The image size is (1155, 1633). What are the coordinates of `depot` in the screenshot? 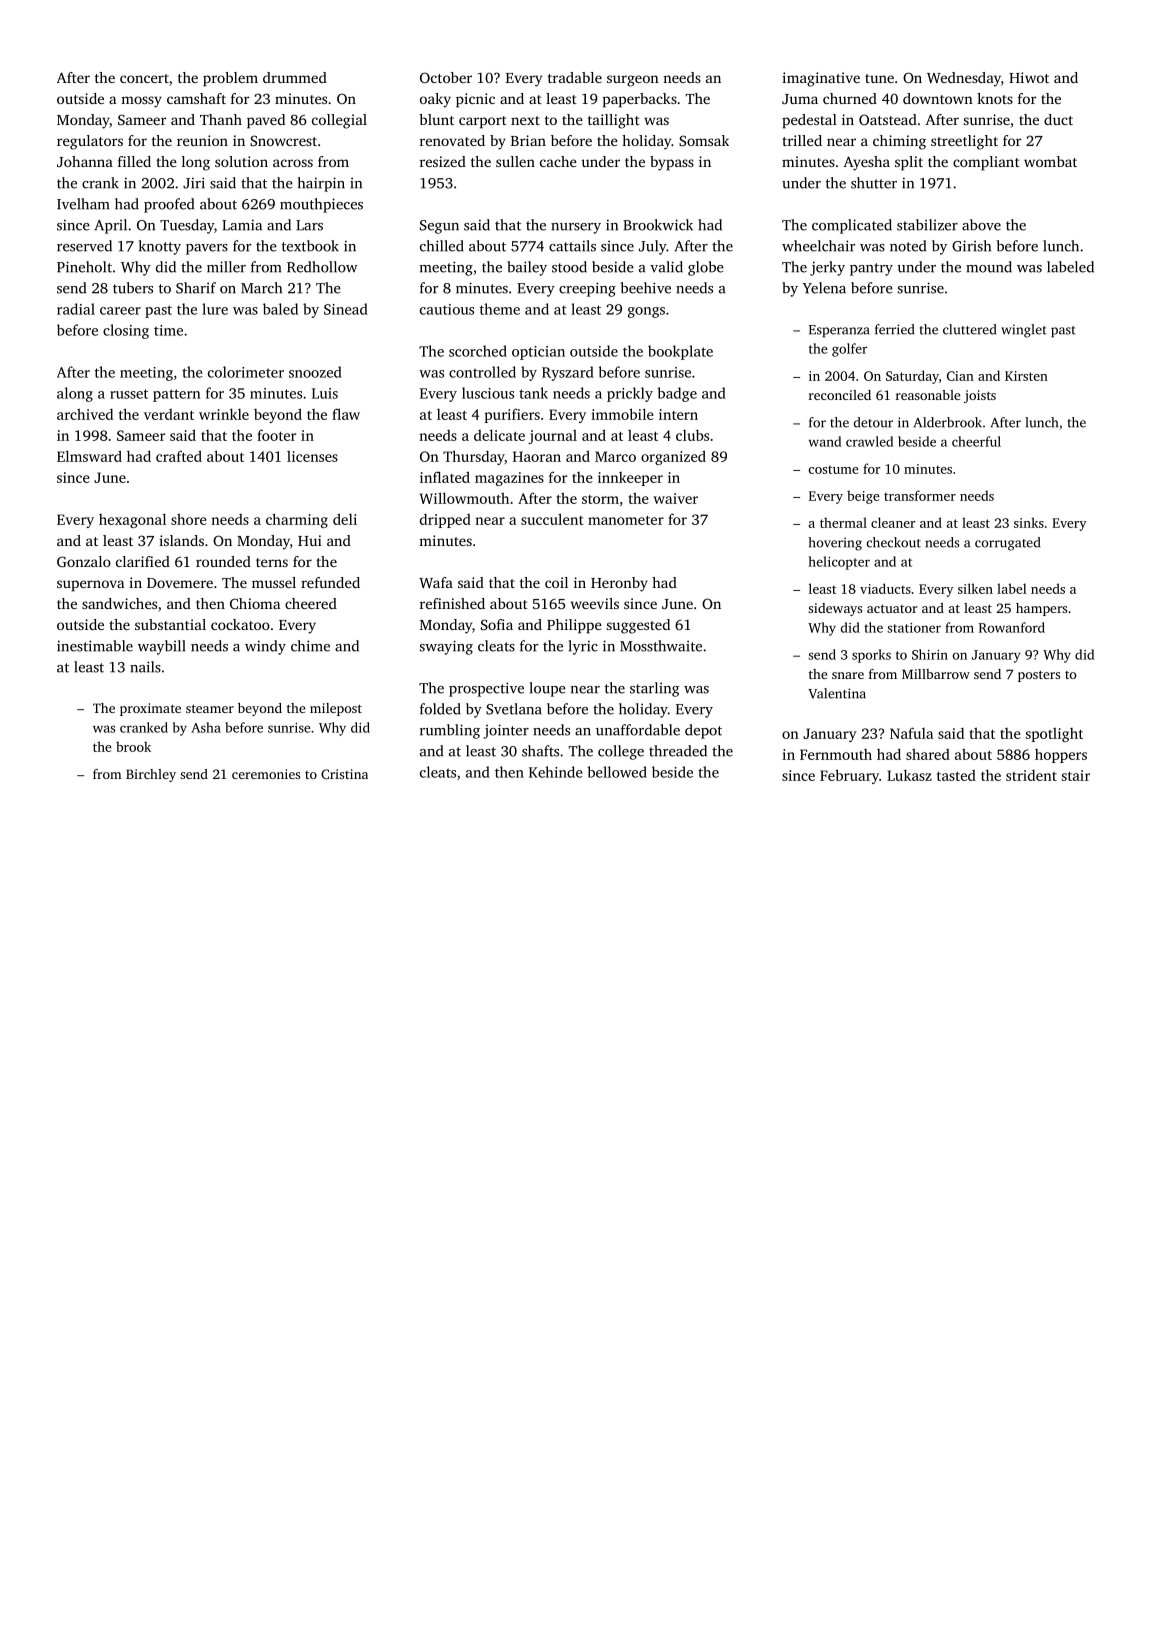 It's located at (703, 731).
